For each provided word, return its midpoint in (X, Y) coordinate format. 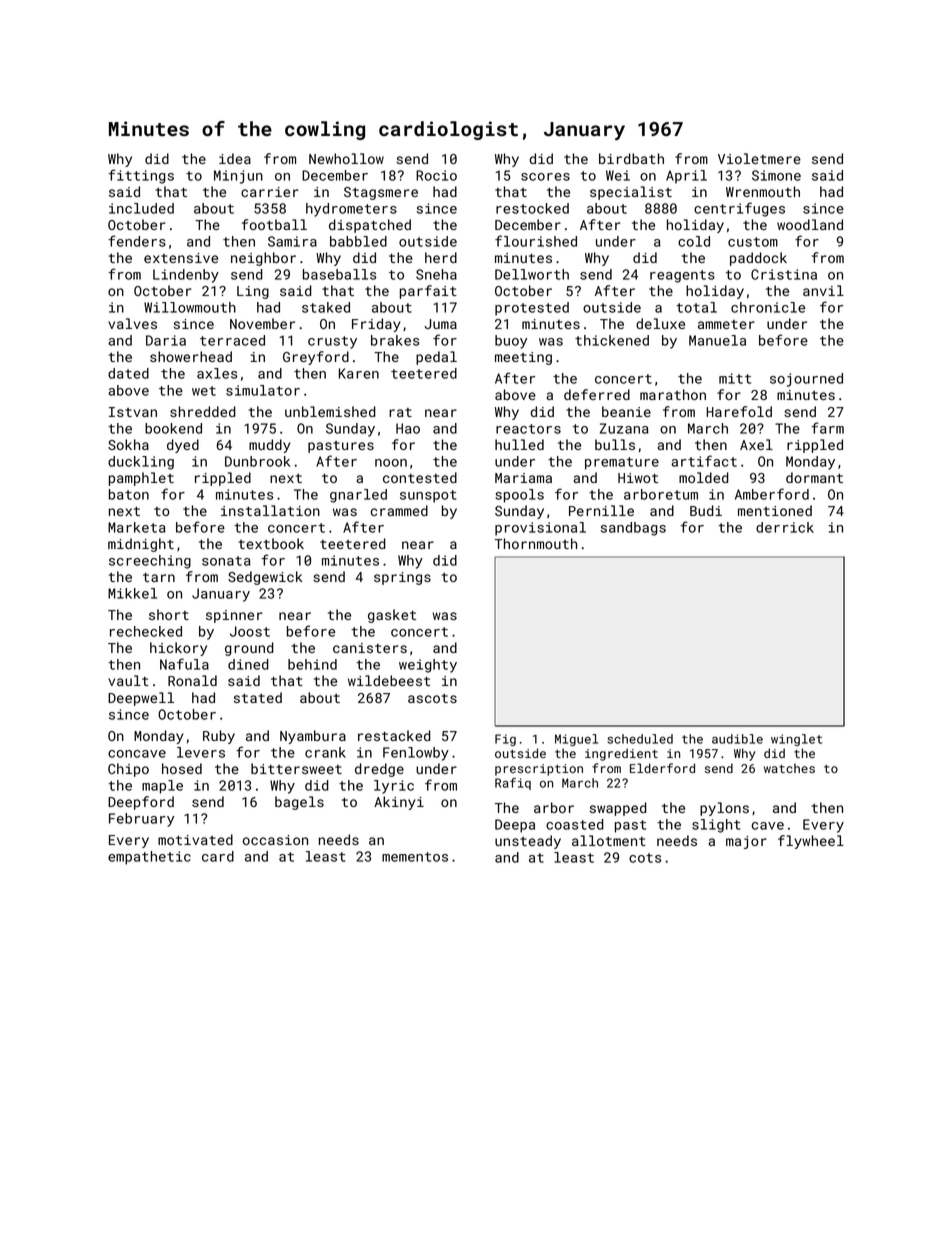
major (746, 842)
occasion (275, 840)
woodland (810, 224)
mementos (415, 857)
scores (545, 177)
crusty (332, 342)
